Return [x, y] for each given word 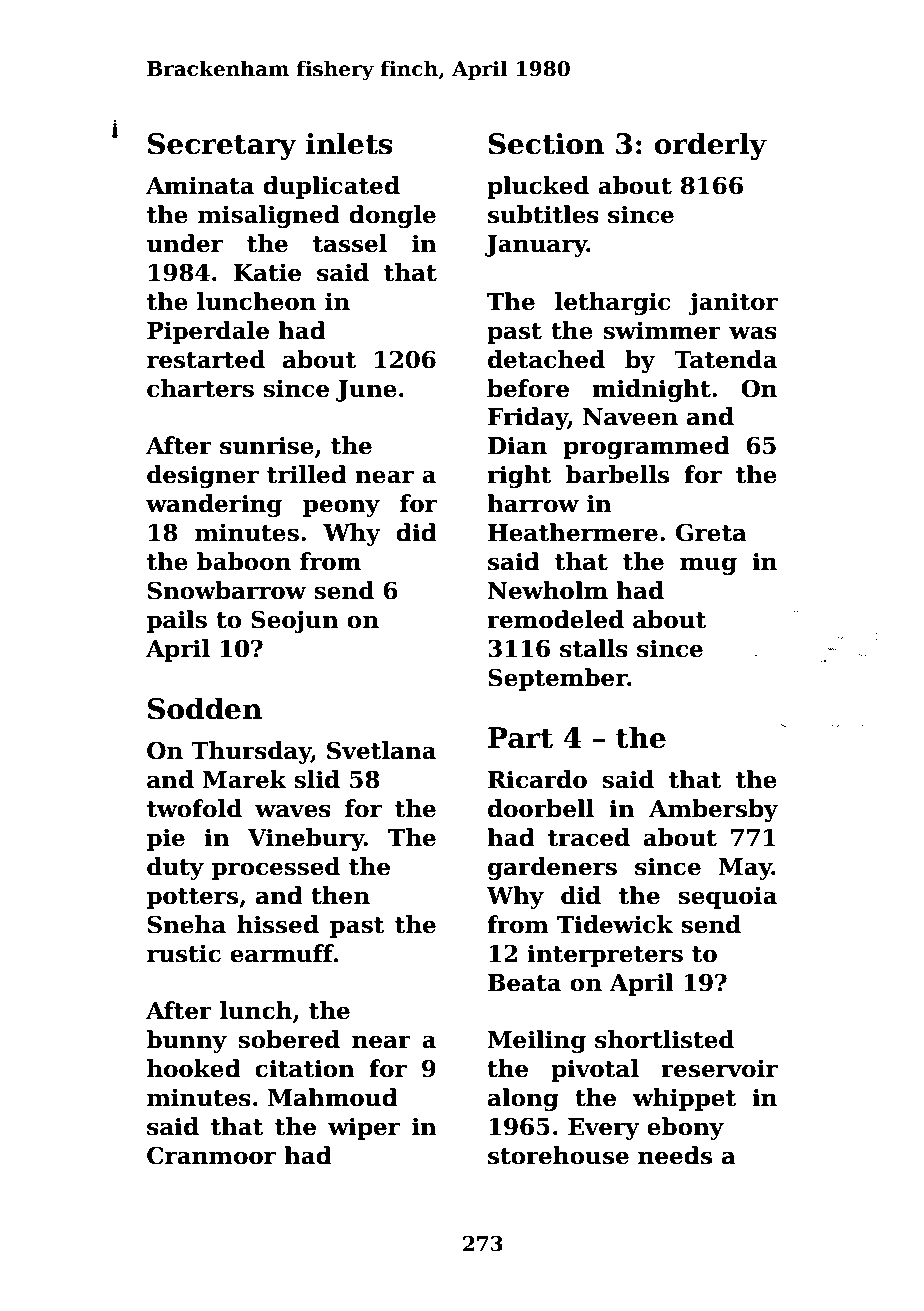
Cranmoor [211, 1155]
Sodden [205, 708]
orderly [710, 146]
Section [546, 144]
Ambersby [713, 810]
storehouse [558, 1155]
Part [520, 738]
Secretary [222, 146]
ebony [685, 1128]
